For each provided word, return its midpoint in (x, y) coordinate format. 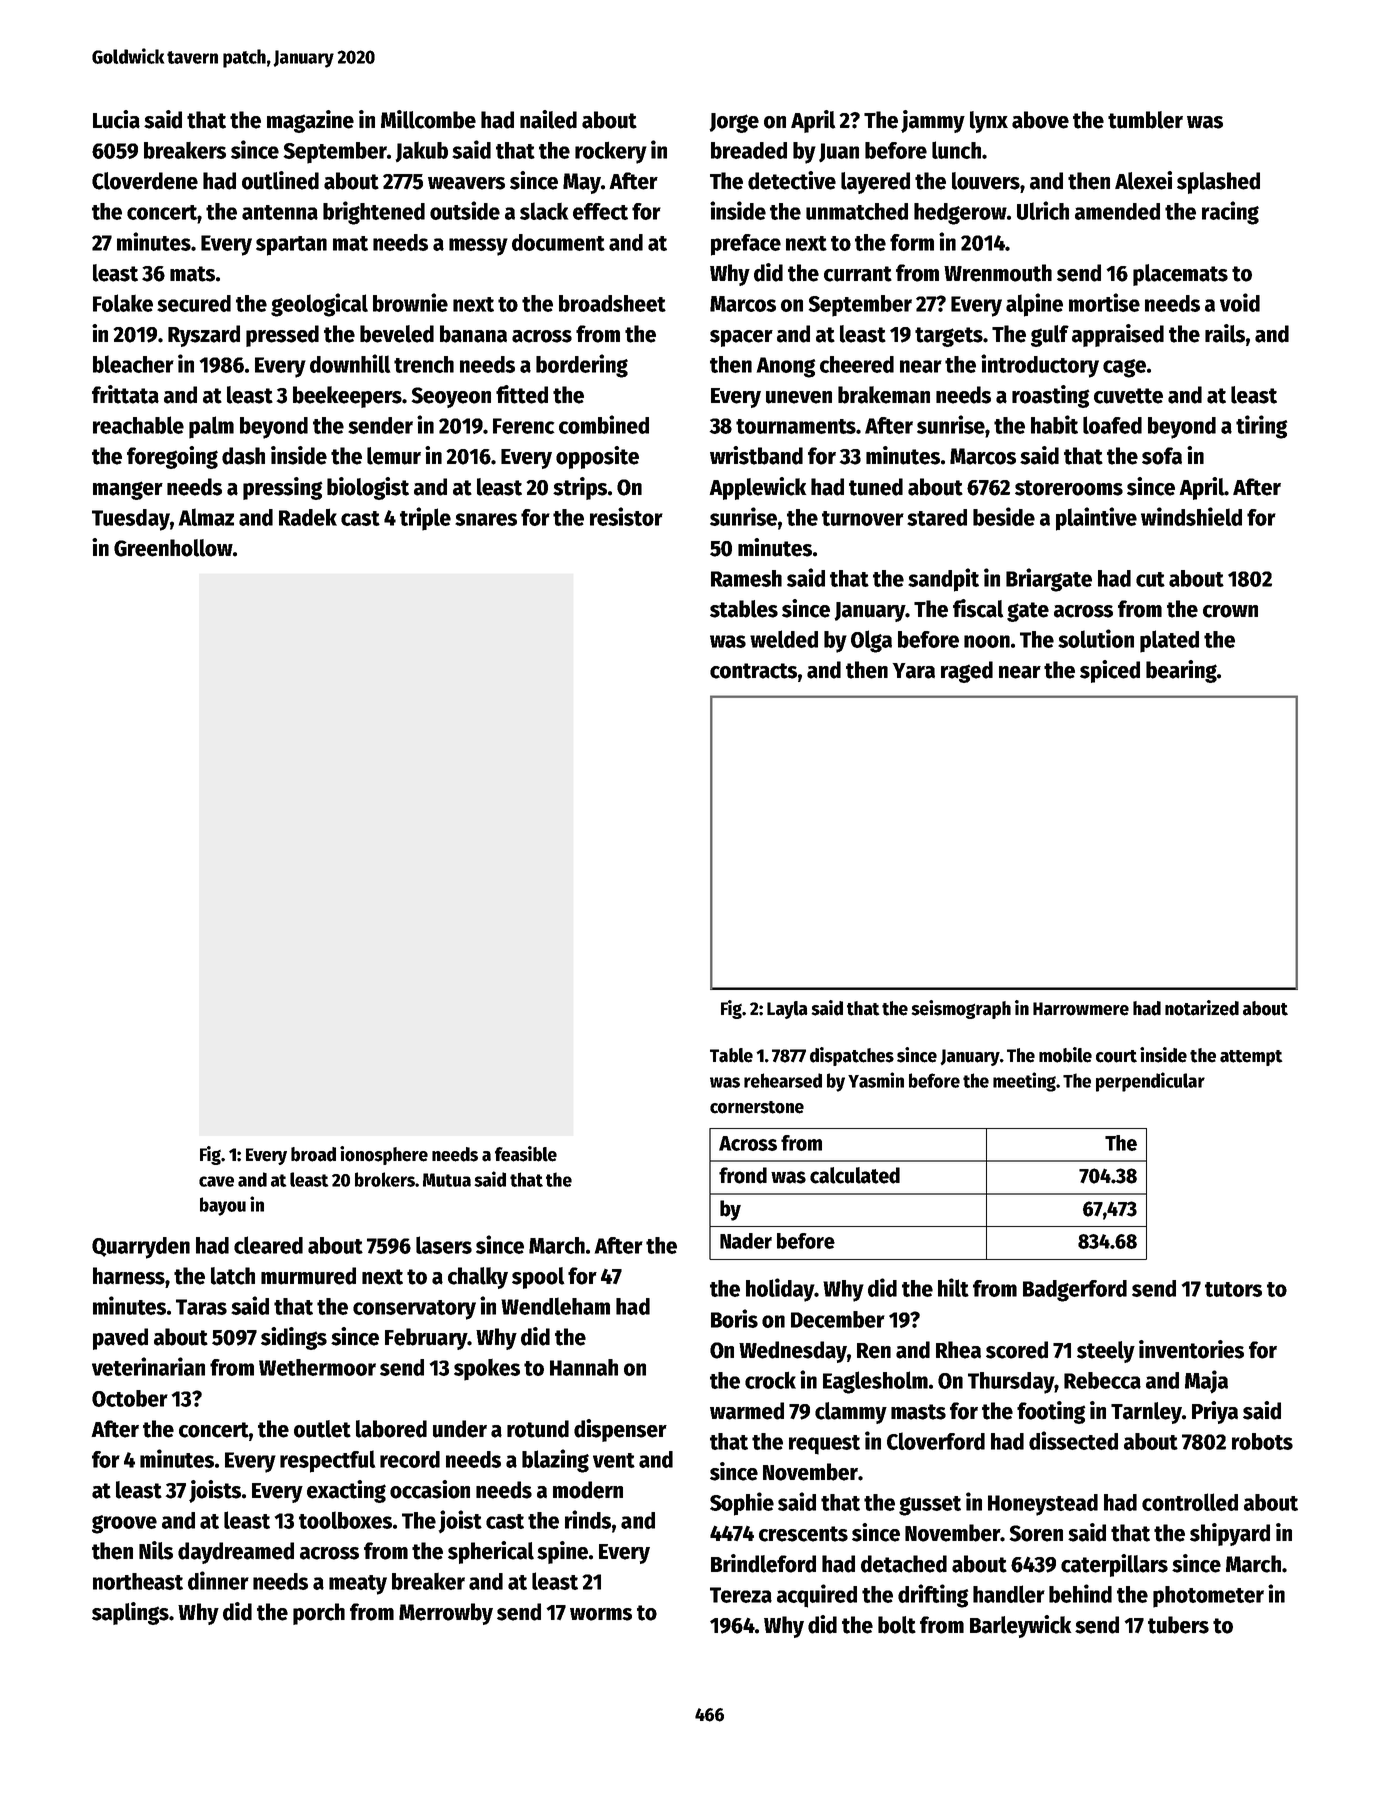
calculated (855, 1175)
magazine (310, 121)
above (1040, 120)
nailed (548, 119)
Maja (1206, 1382)
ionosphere (384, 1155)
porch (319, 1614)
